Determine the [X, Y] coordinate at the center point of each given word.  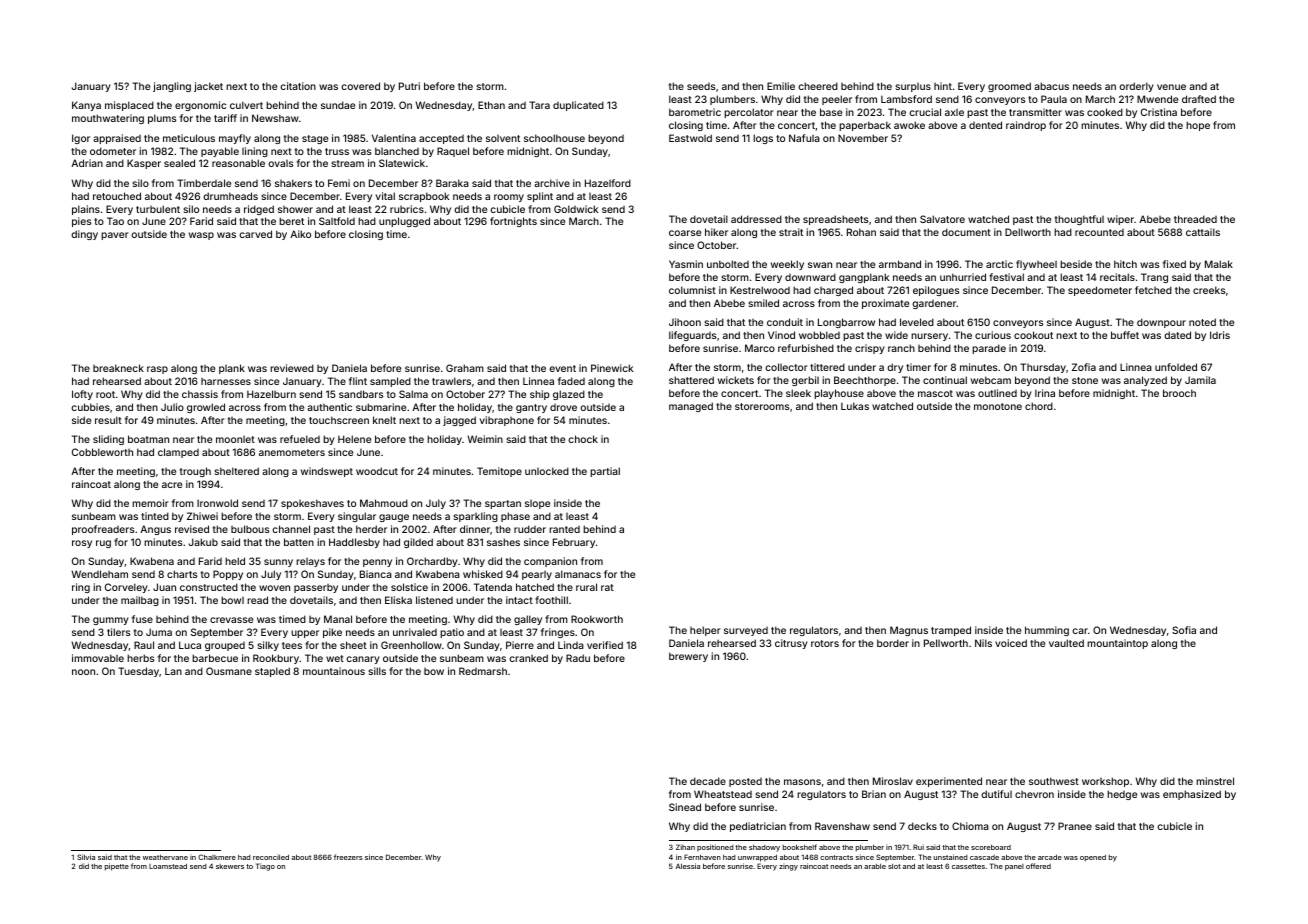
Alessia [688, 866]
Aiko [300, 234]
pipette [117, 867]
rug [103, 544]
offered [1038, 866]
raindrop [1026, 126]
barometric [695, 112]
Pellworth [946, 643]
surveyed [746, 631]
